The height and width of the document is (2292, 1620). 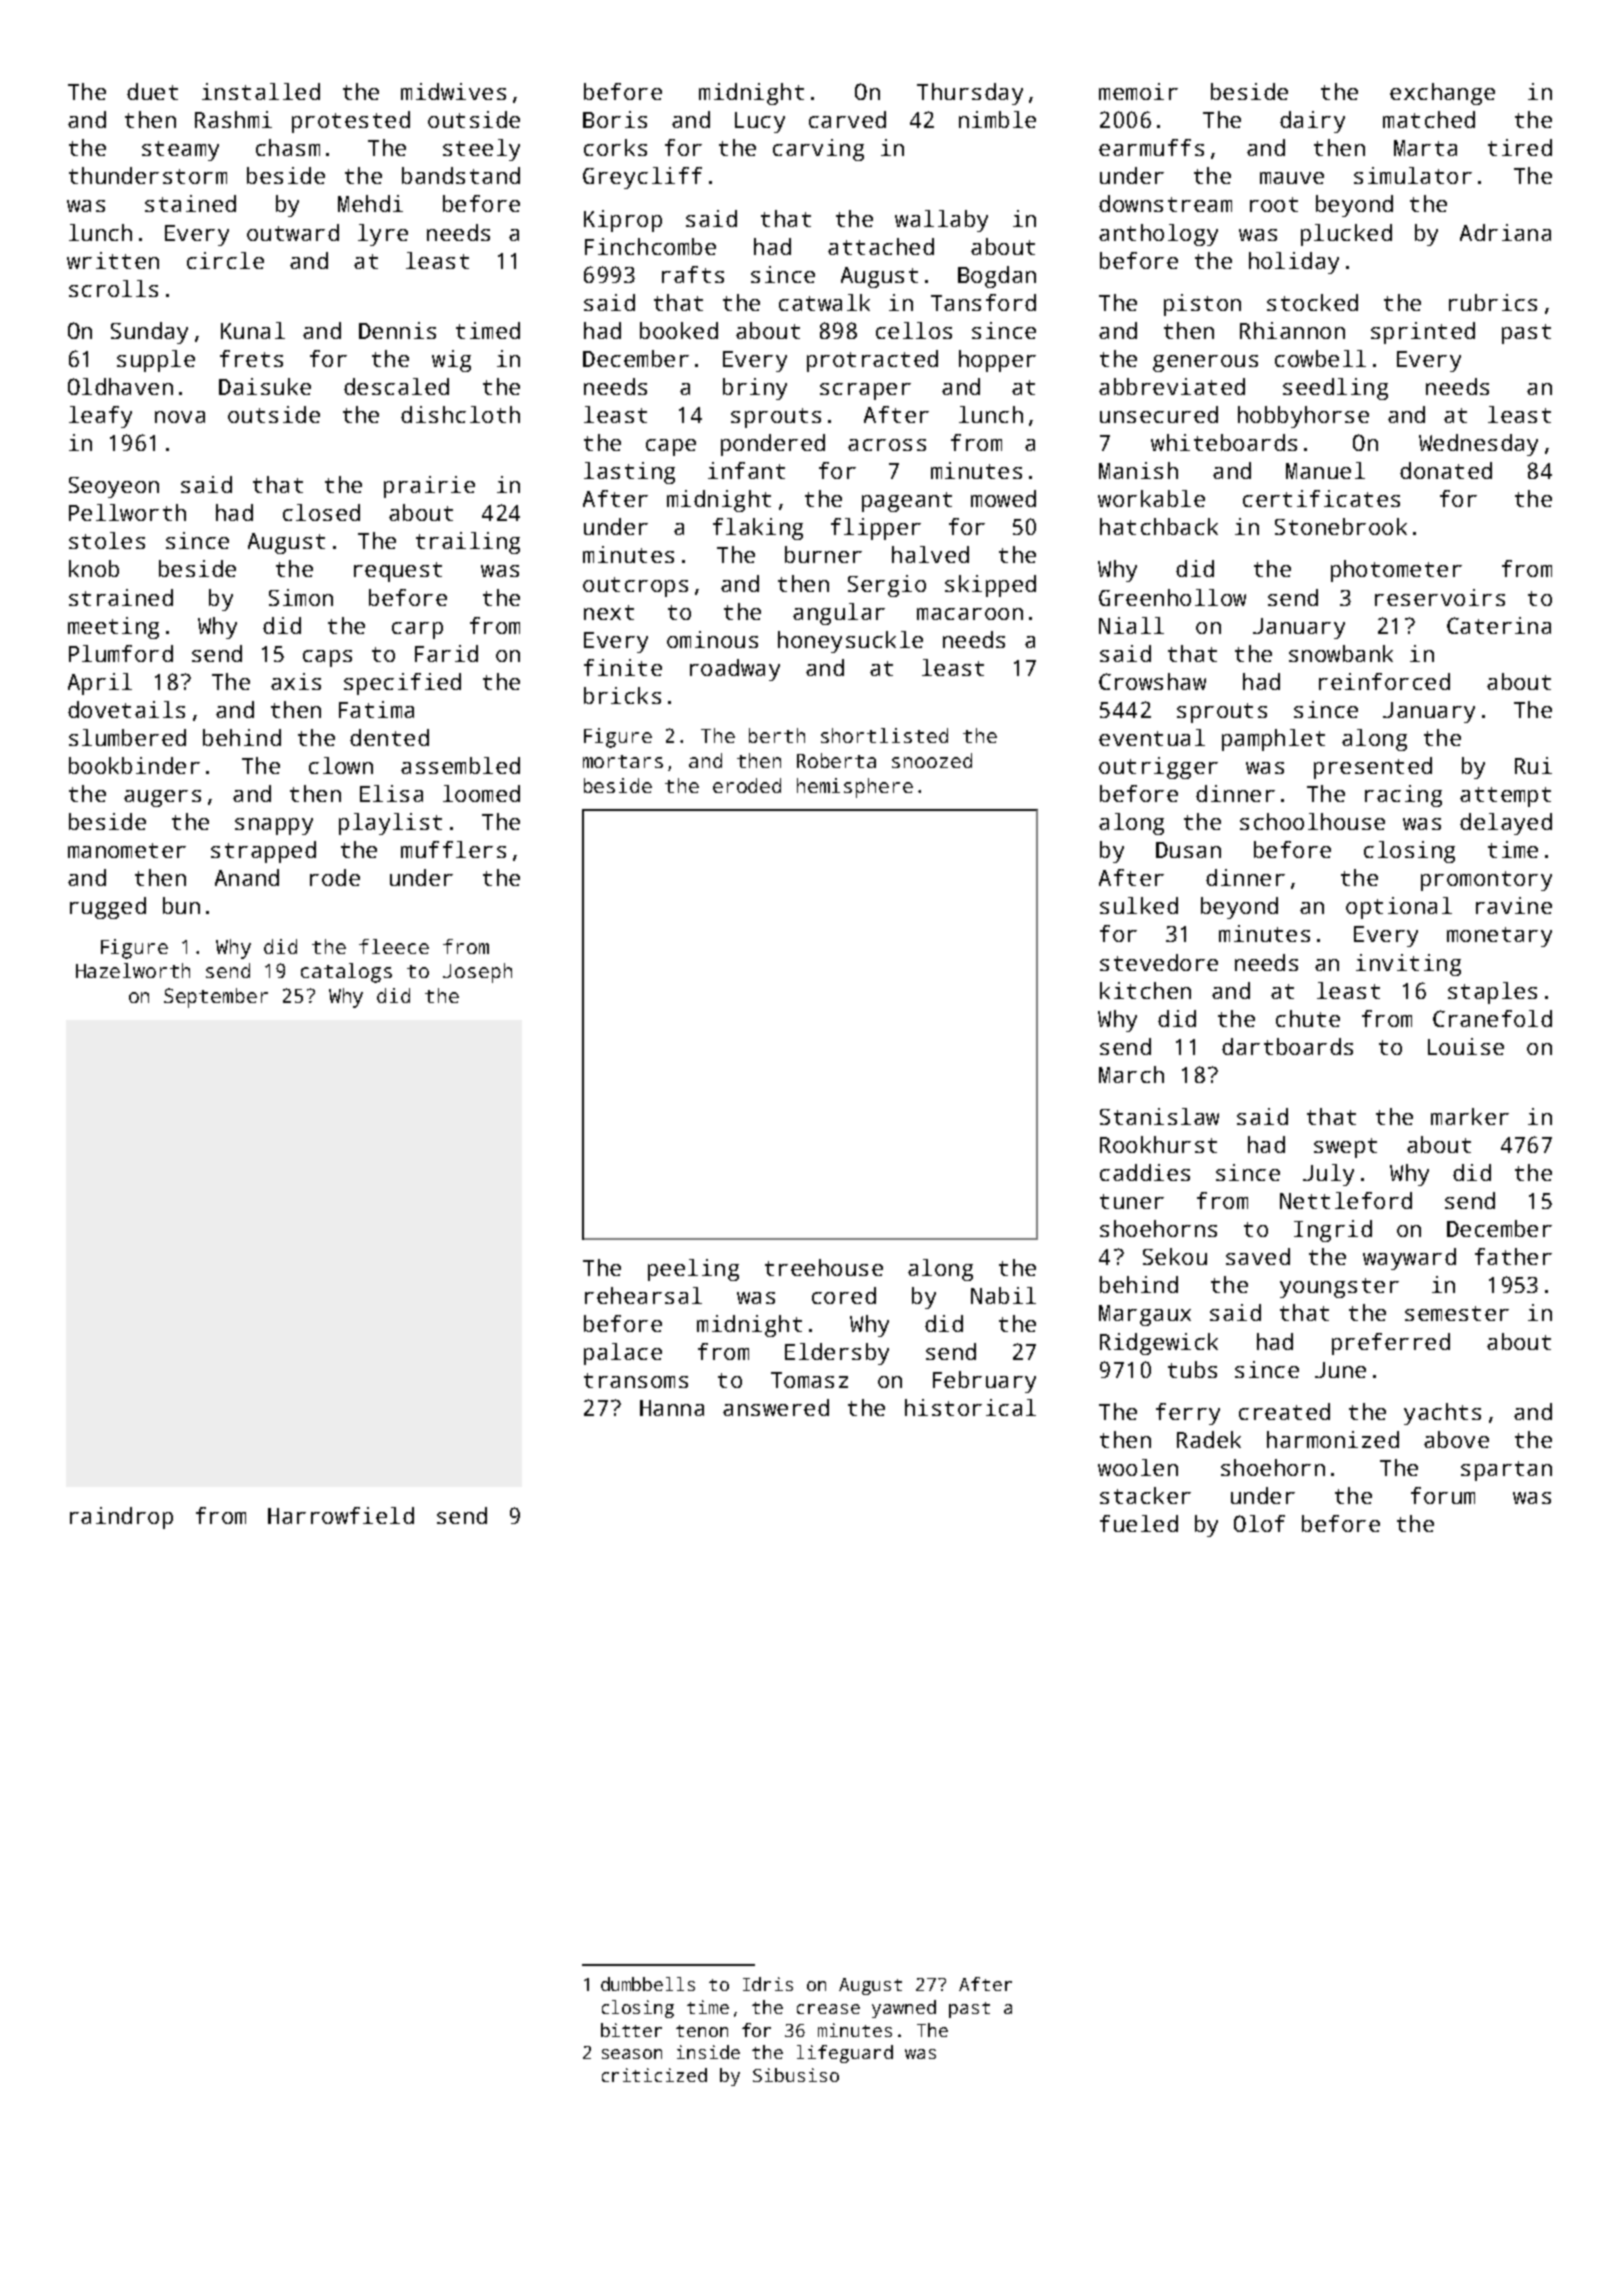 What do you see at coordinates (1506, 1471) in the document?
I see `spartan` at bounding box center [1506, 1471].
